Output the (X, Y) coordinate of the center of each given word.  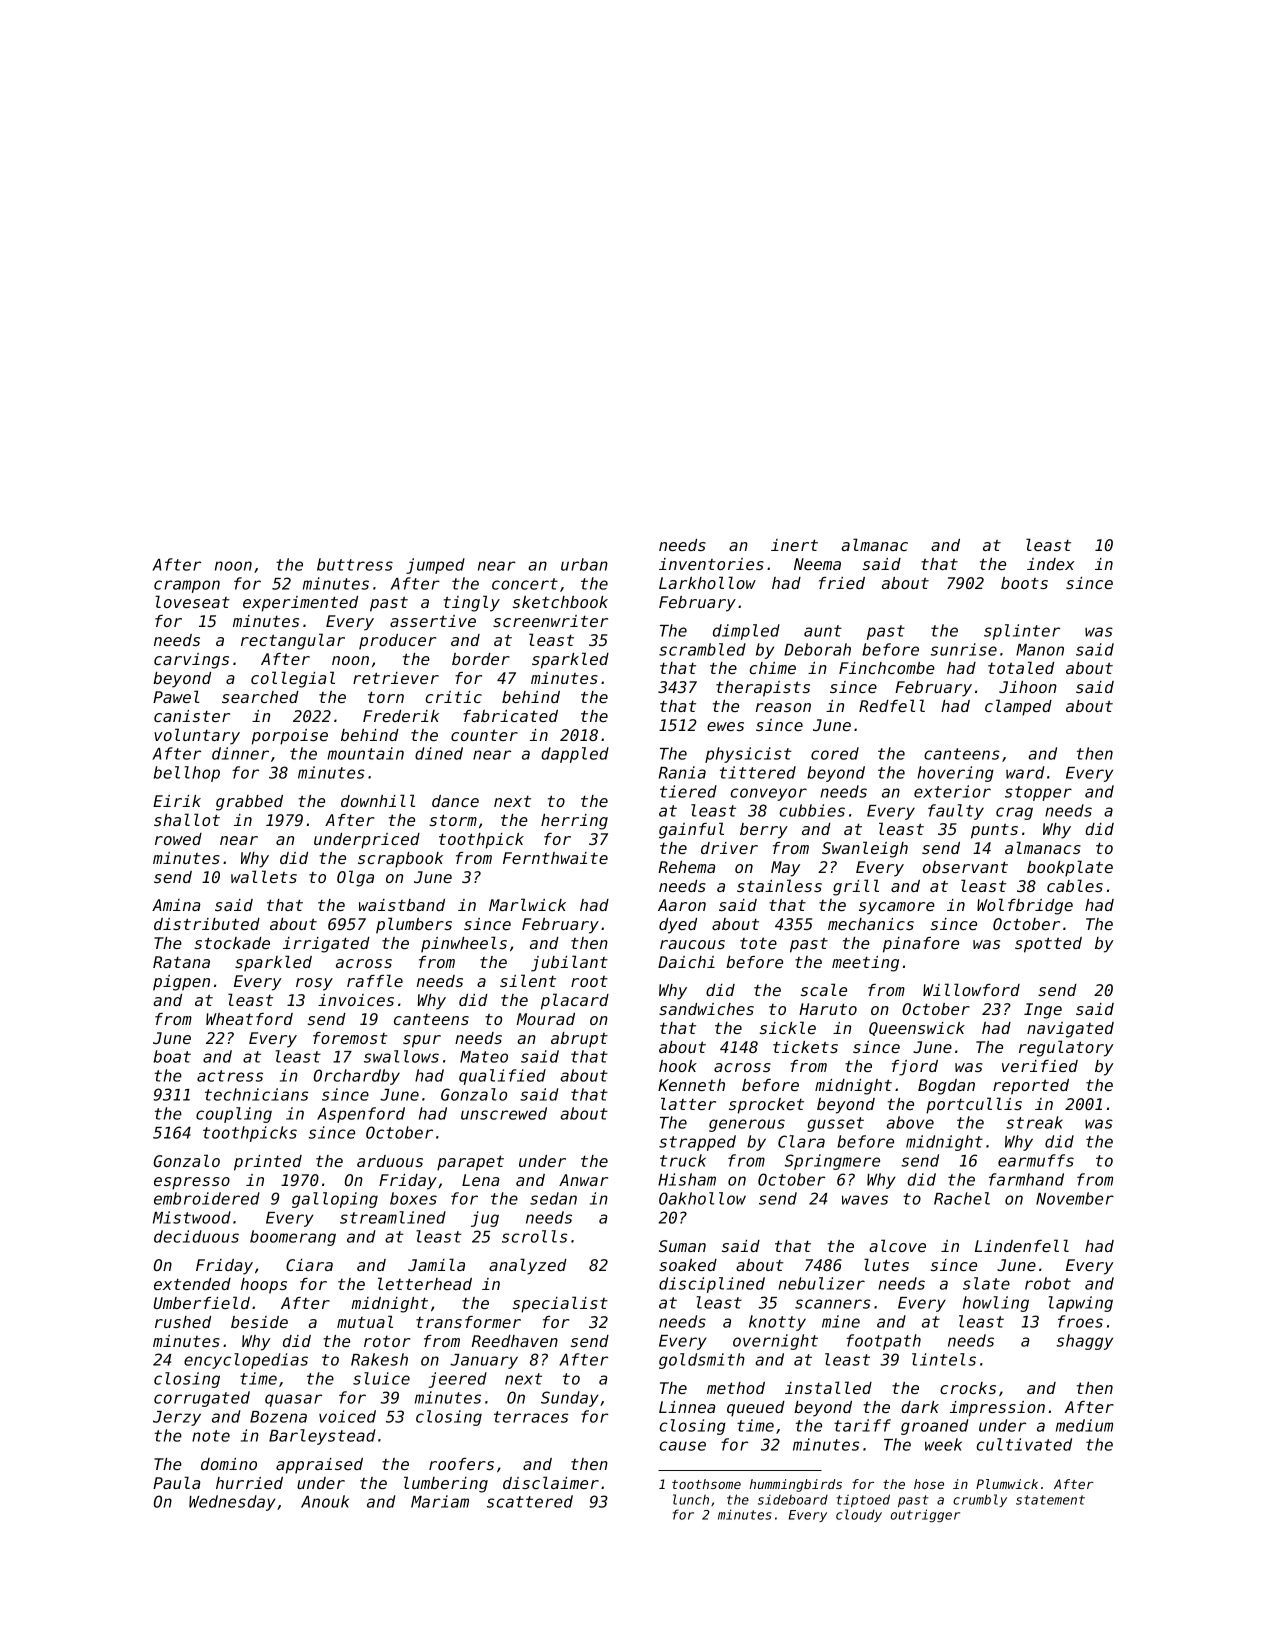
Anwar (583, 1180)
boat (172, 1056)
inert (794, 545)
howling (996, 1304)
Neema (817, 564)
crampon (187, 586)
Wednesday (232, 1503)
